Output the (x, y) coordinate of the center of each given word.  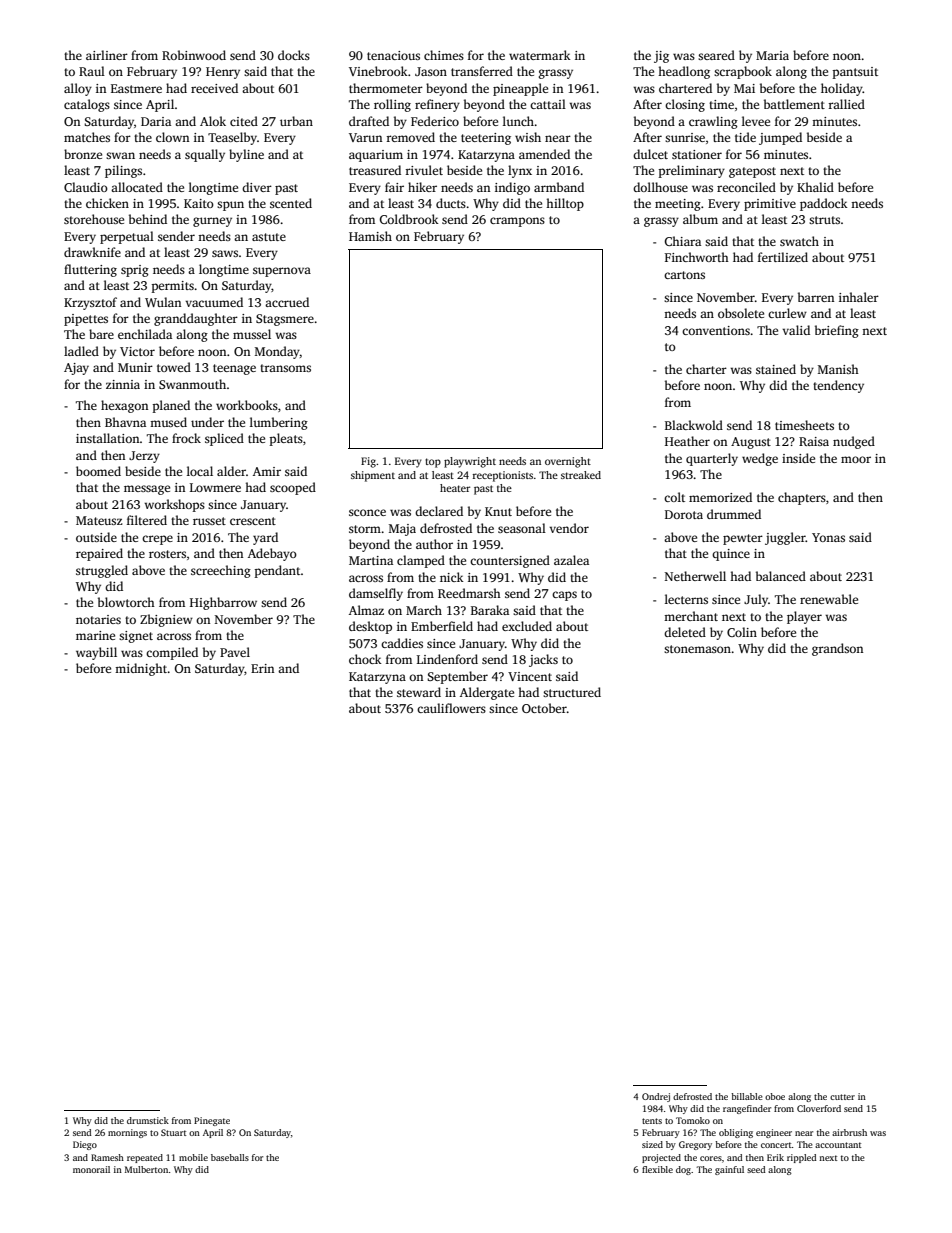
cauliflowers (451, 708)
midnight (141, 669)
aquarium (376, 156)
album (700, 219)
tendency (838, 386)
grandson (837, 649)
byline (246, 155)
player (804, 617)
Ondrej (656, 1097)
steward (419, 692)
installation (108, 438)
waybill (96, 653)
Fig (368, 462)
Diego (85, 1145)
